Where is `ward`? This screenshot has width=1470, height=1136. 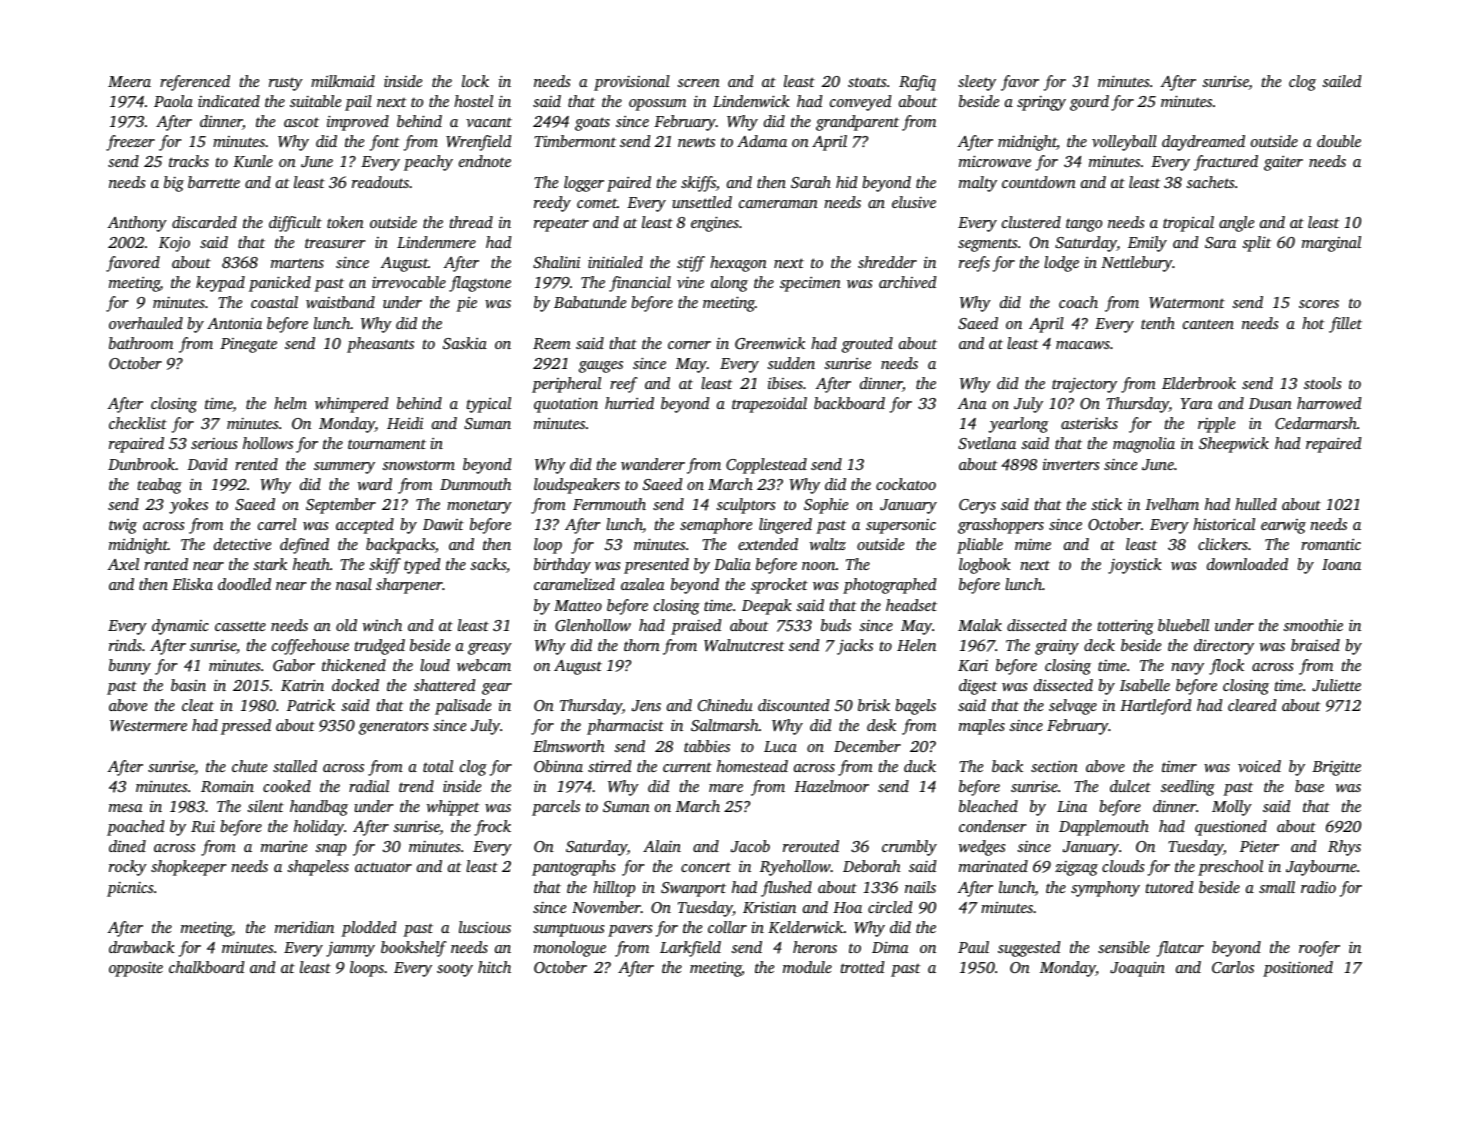 ward is located at coordinates (375, 484).
